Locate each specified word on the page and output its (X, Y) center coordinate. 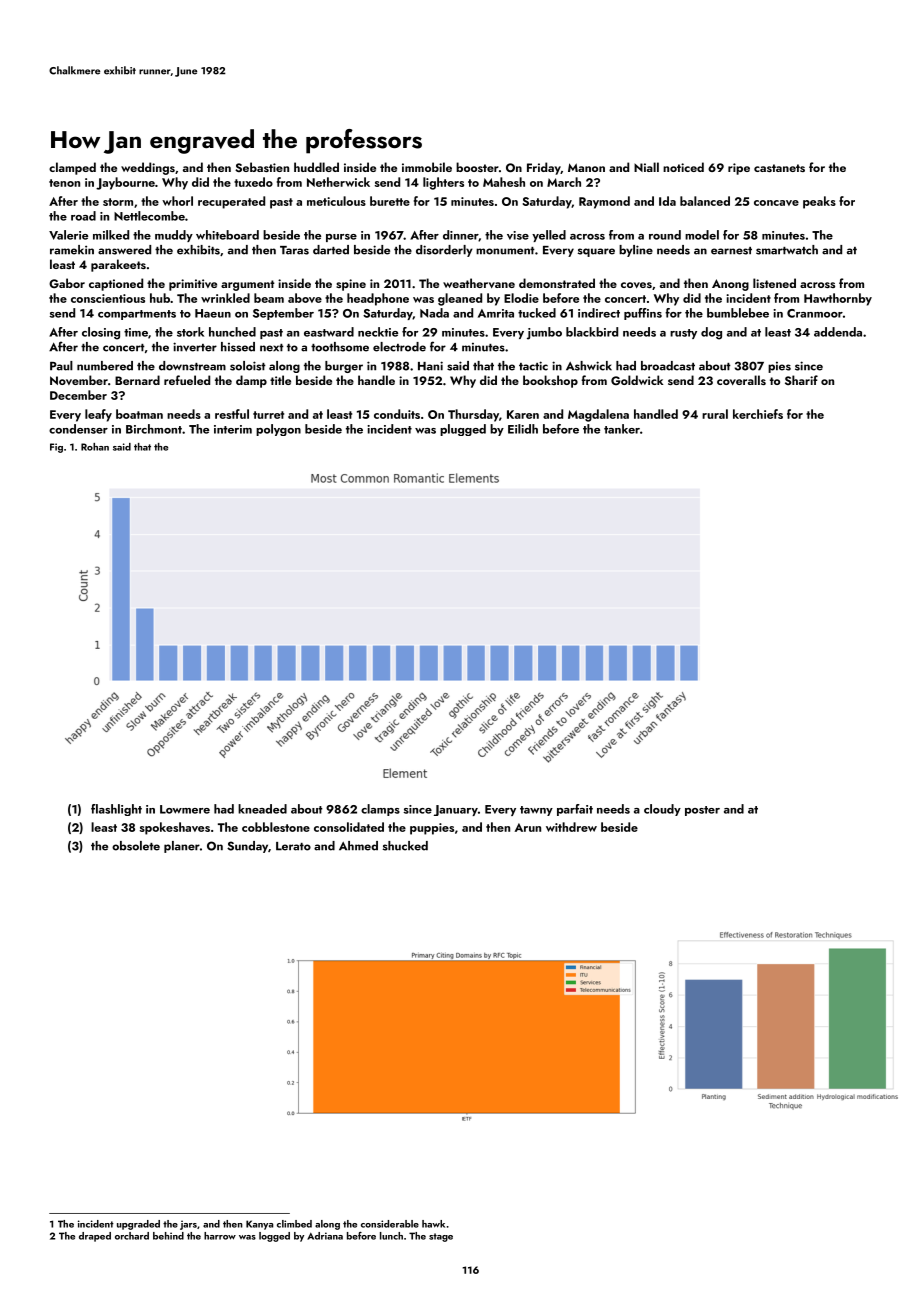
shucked (405, 846)
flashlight (116, 810)
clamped (72, 168)
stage (441, 1237)
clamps (380, 810)
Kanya (259, 1225)
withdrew (571, 827)
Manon (586, 167)
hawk (433, 1224)
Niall (646, 167)
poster (702, 811)
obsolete (136, 846)
